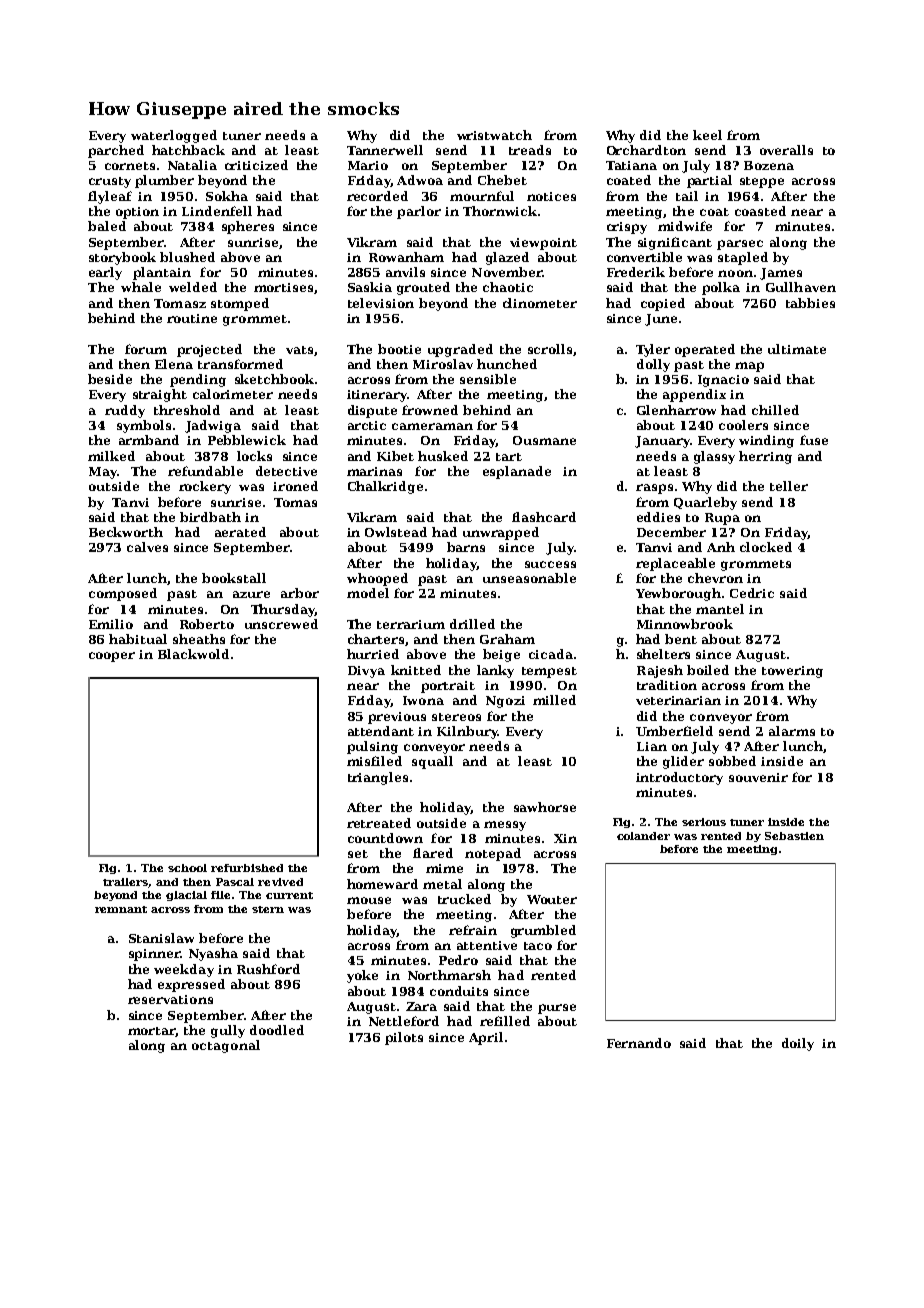  Describe the element at coordinates (369, 900) in the screenshot. I see `mouse` at that location.
